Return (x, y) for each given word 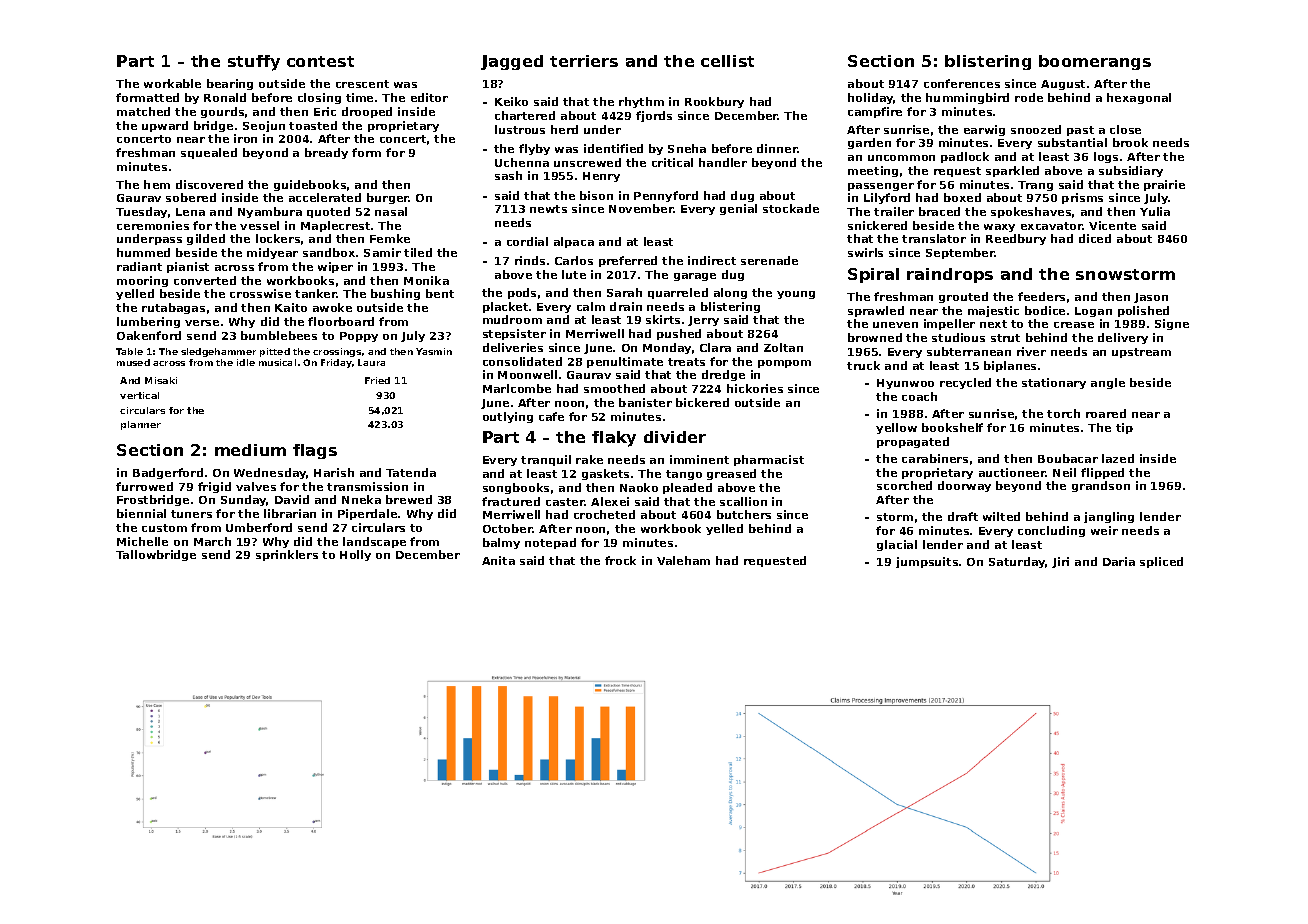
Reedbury (1016, 239)
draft (963, 516)
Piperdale (367, 514)
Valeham (683, 560)
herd (564, 129)
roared (1106, 413)
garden (869, 143)
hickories (755, 388)
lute (574, 274)
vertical (139, 395)
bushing (395, 294)
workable (172, 83)
